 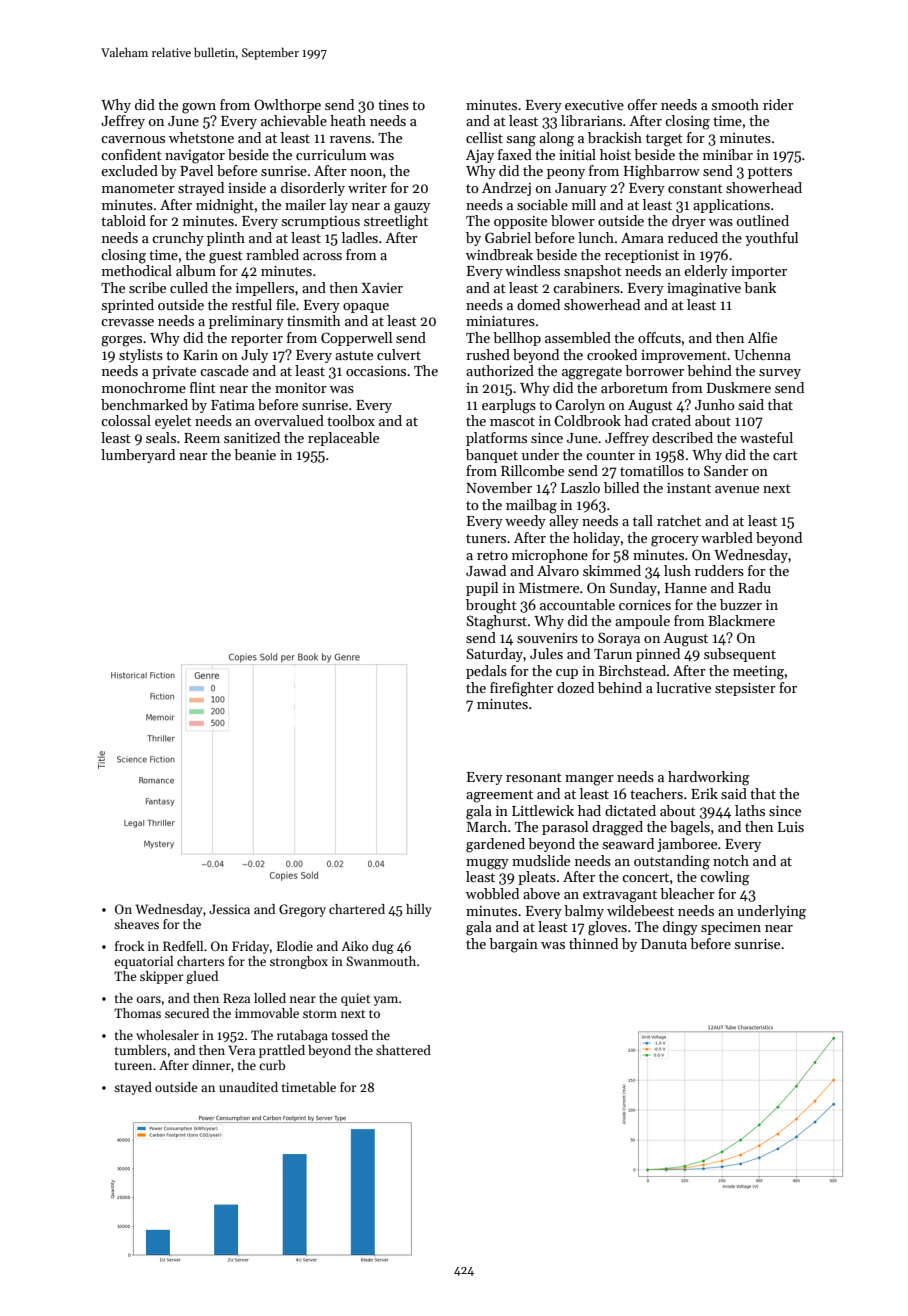 What do you see at coordinates (778, 104) in the page?
I see `rider` at bounding box center [778, 104].
